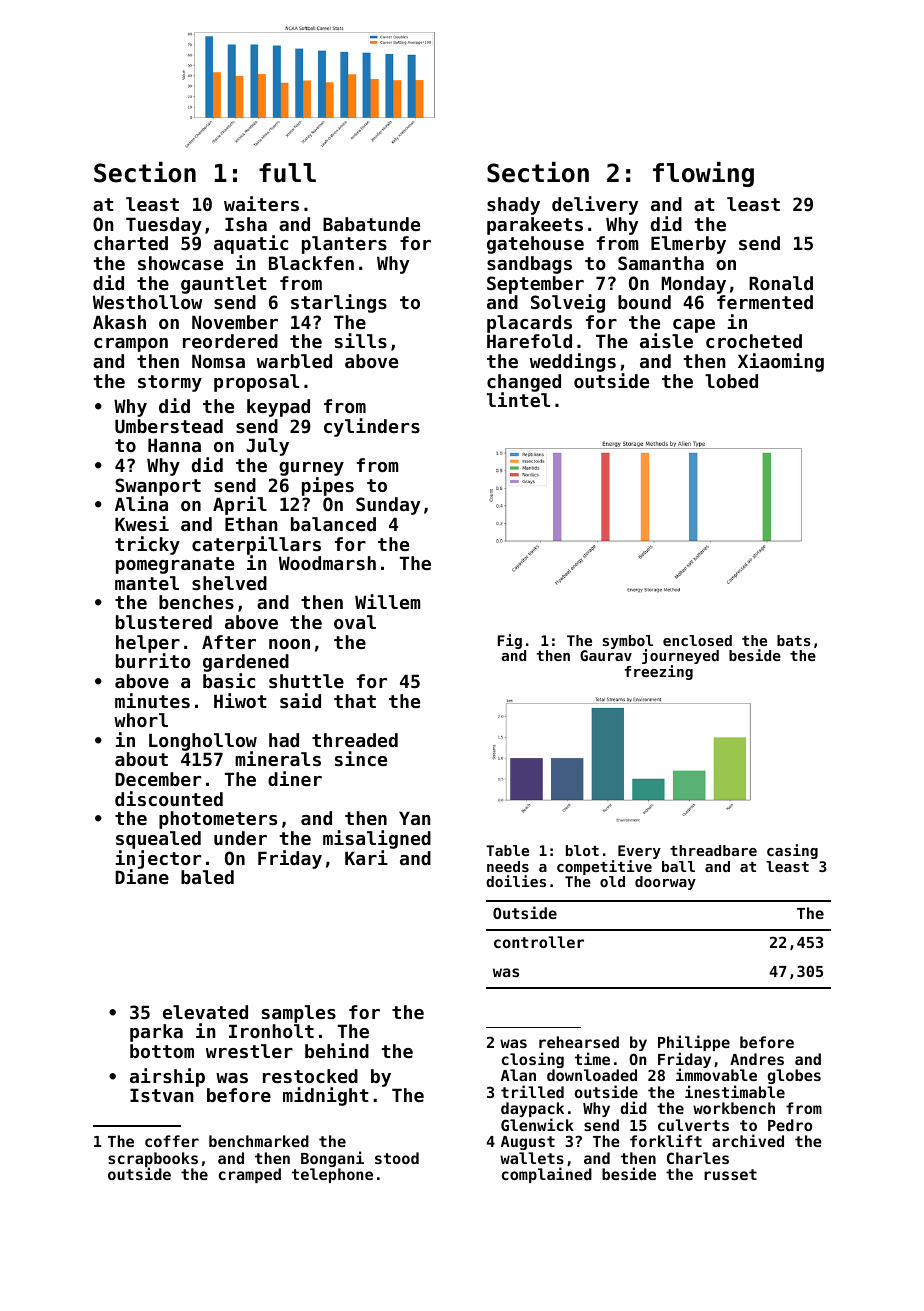 The image size is (924, 1311). Describe the element at coordinates (332, 1159) in the screenshot. I see `Bongani` at that location.
